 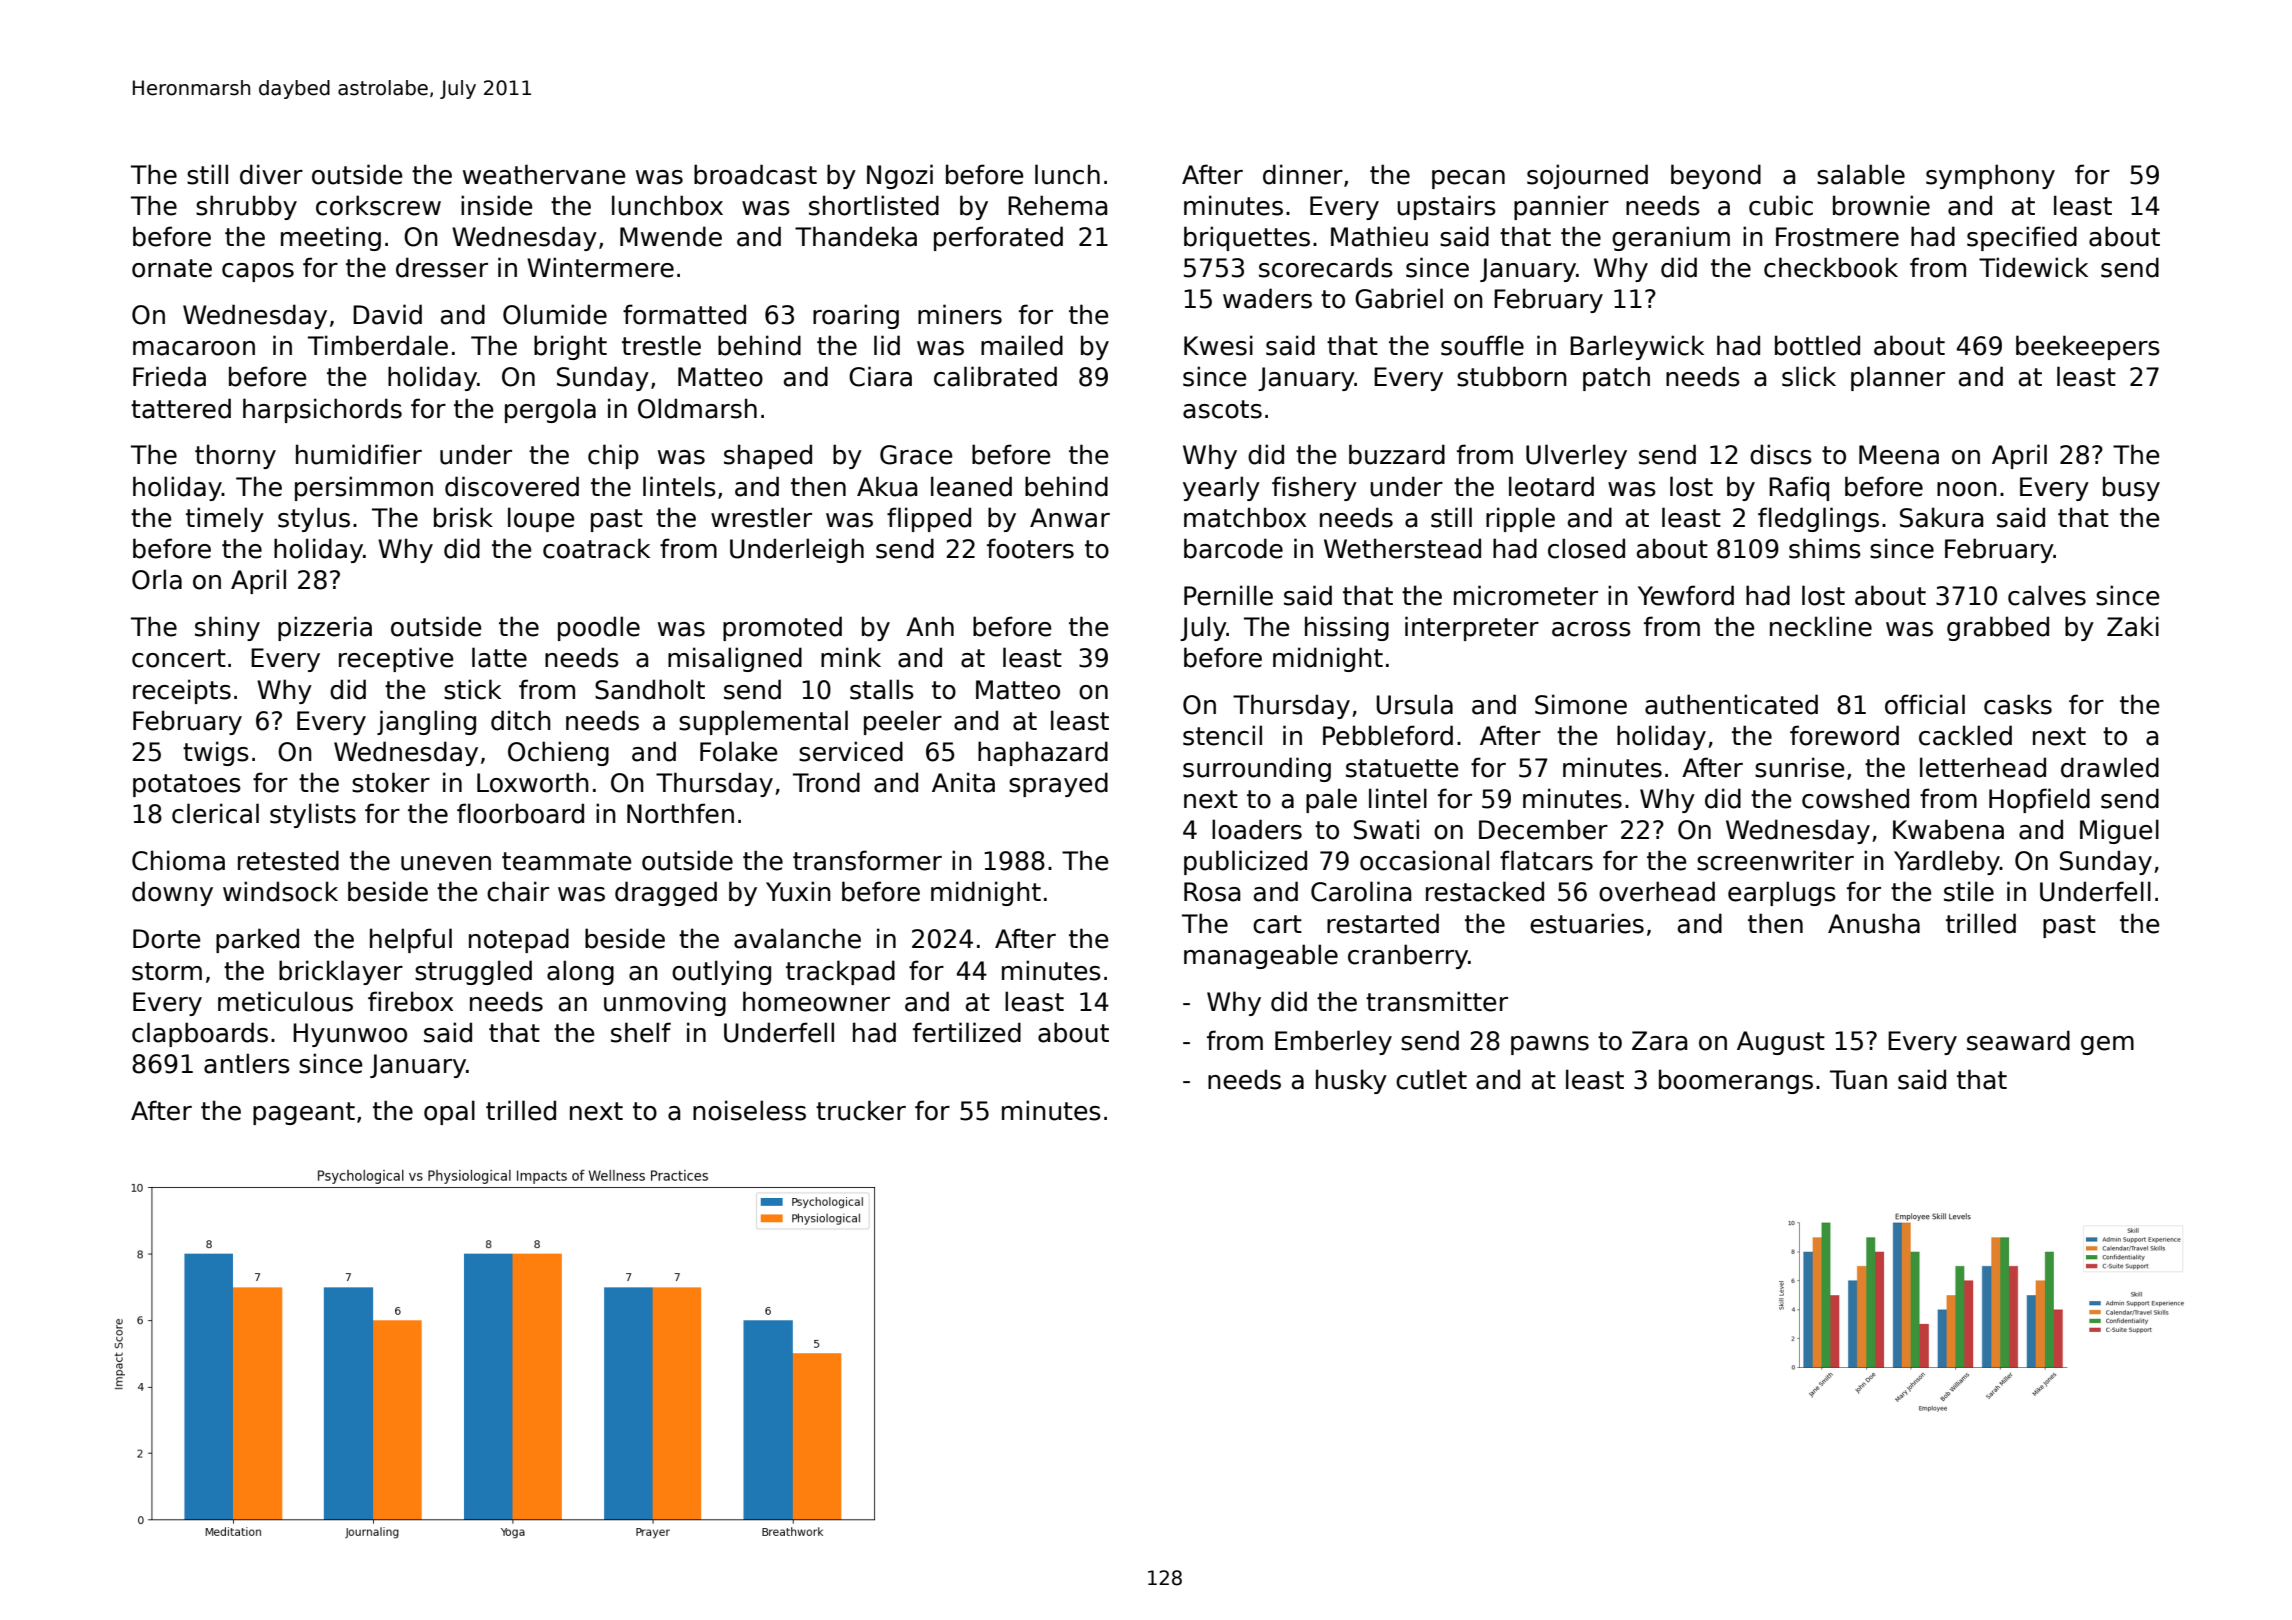 What do you see at coordinates (1303, 174) in the screenshot?
I see `dinner` at bounding box center [1303, 174].
